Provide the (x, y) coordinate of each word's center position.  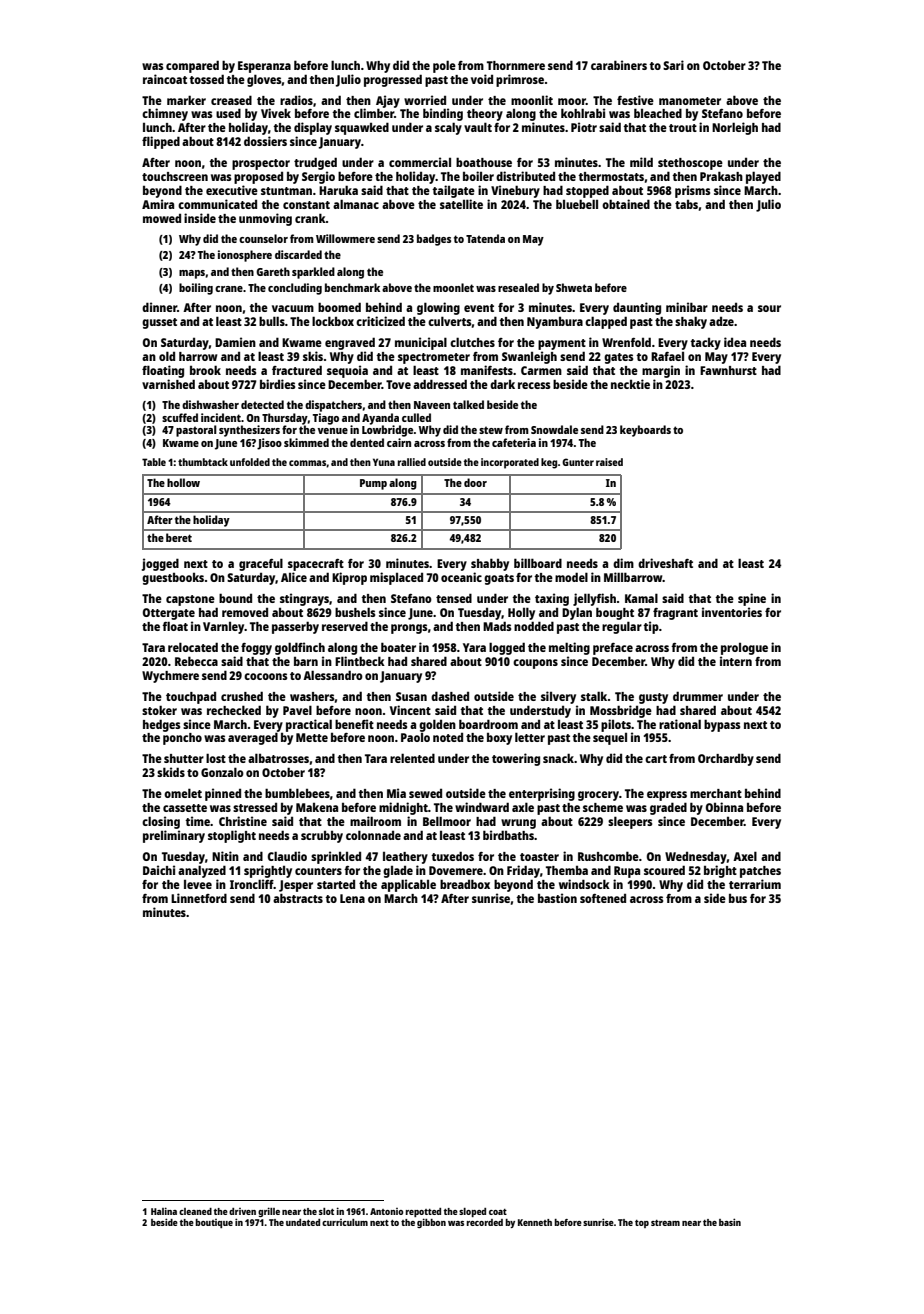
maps (192, 274)
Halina (164, 1211)
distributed (525, 176)
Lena (352, 898)
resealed (518, 287)
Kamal (641, 598)
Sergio (318, 177)
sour (769, 308)
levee (198, 884)
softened (603, 898)
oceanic (461, 577)
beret (179, 537)
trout (683, 128)
